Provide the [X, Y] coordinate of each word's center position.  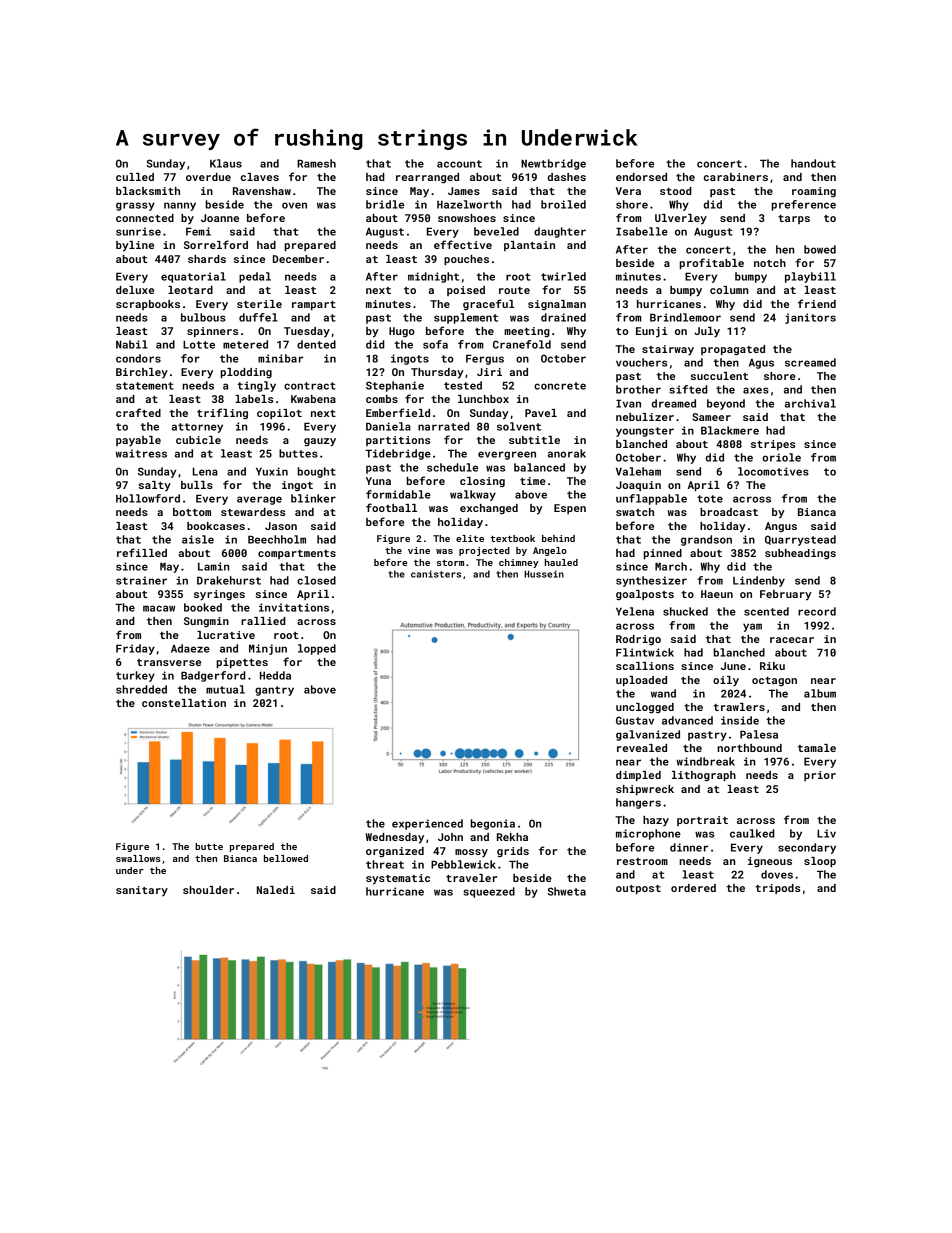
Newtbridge [553, 164]
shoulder [208, 890]
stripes [773, 445]
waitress [141, 453]
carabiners [736, 177]
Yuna [378, 481]
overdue [208, 177]
